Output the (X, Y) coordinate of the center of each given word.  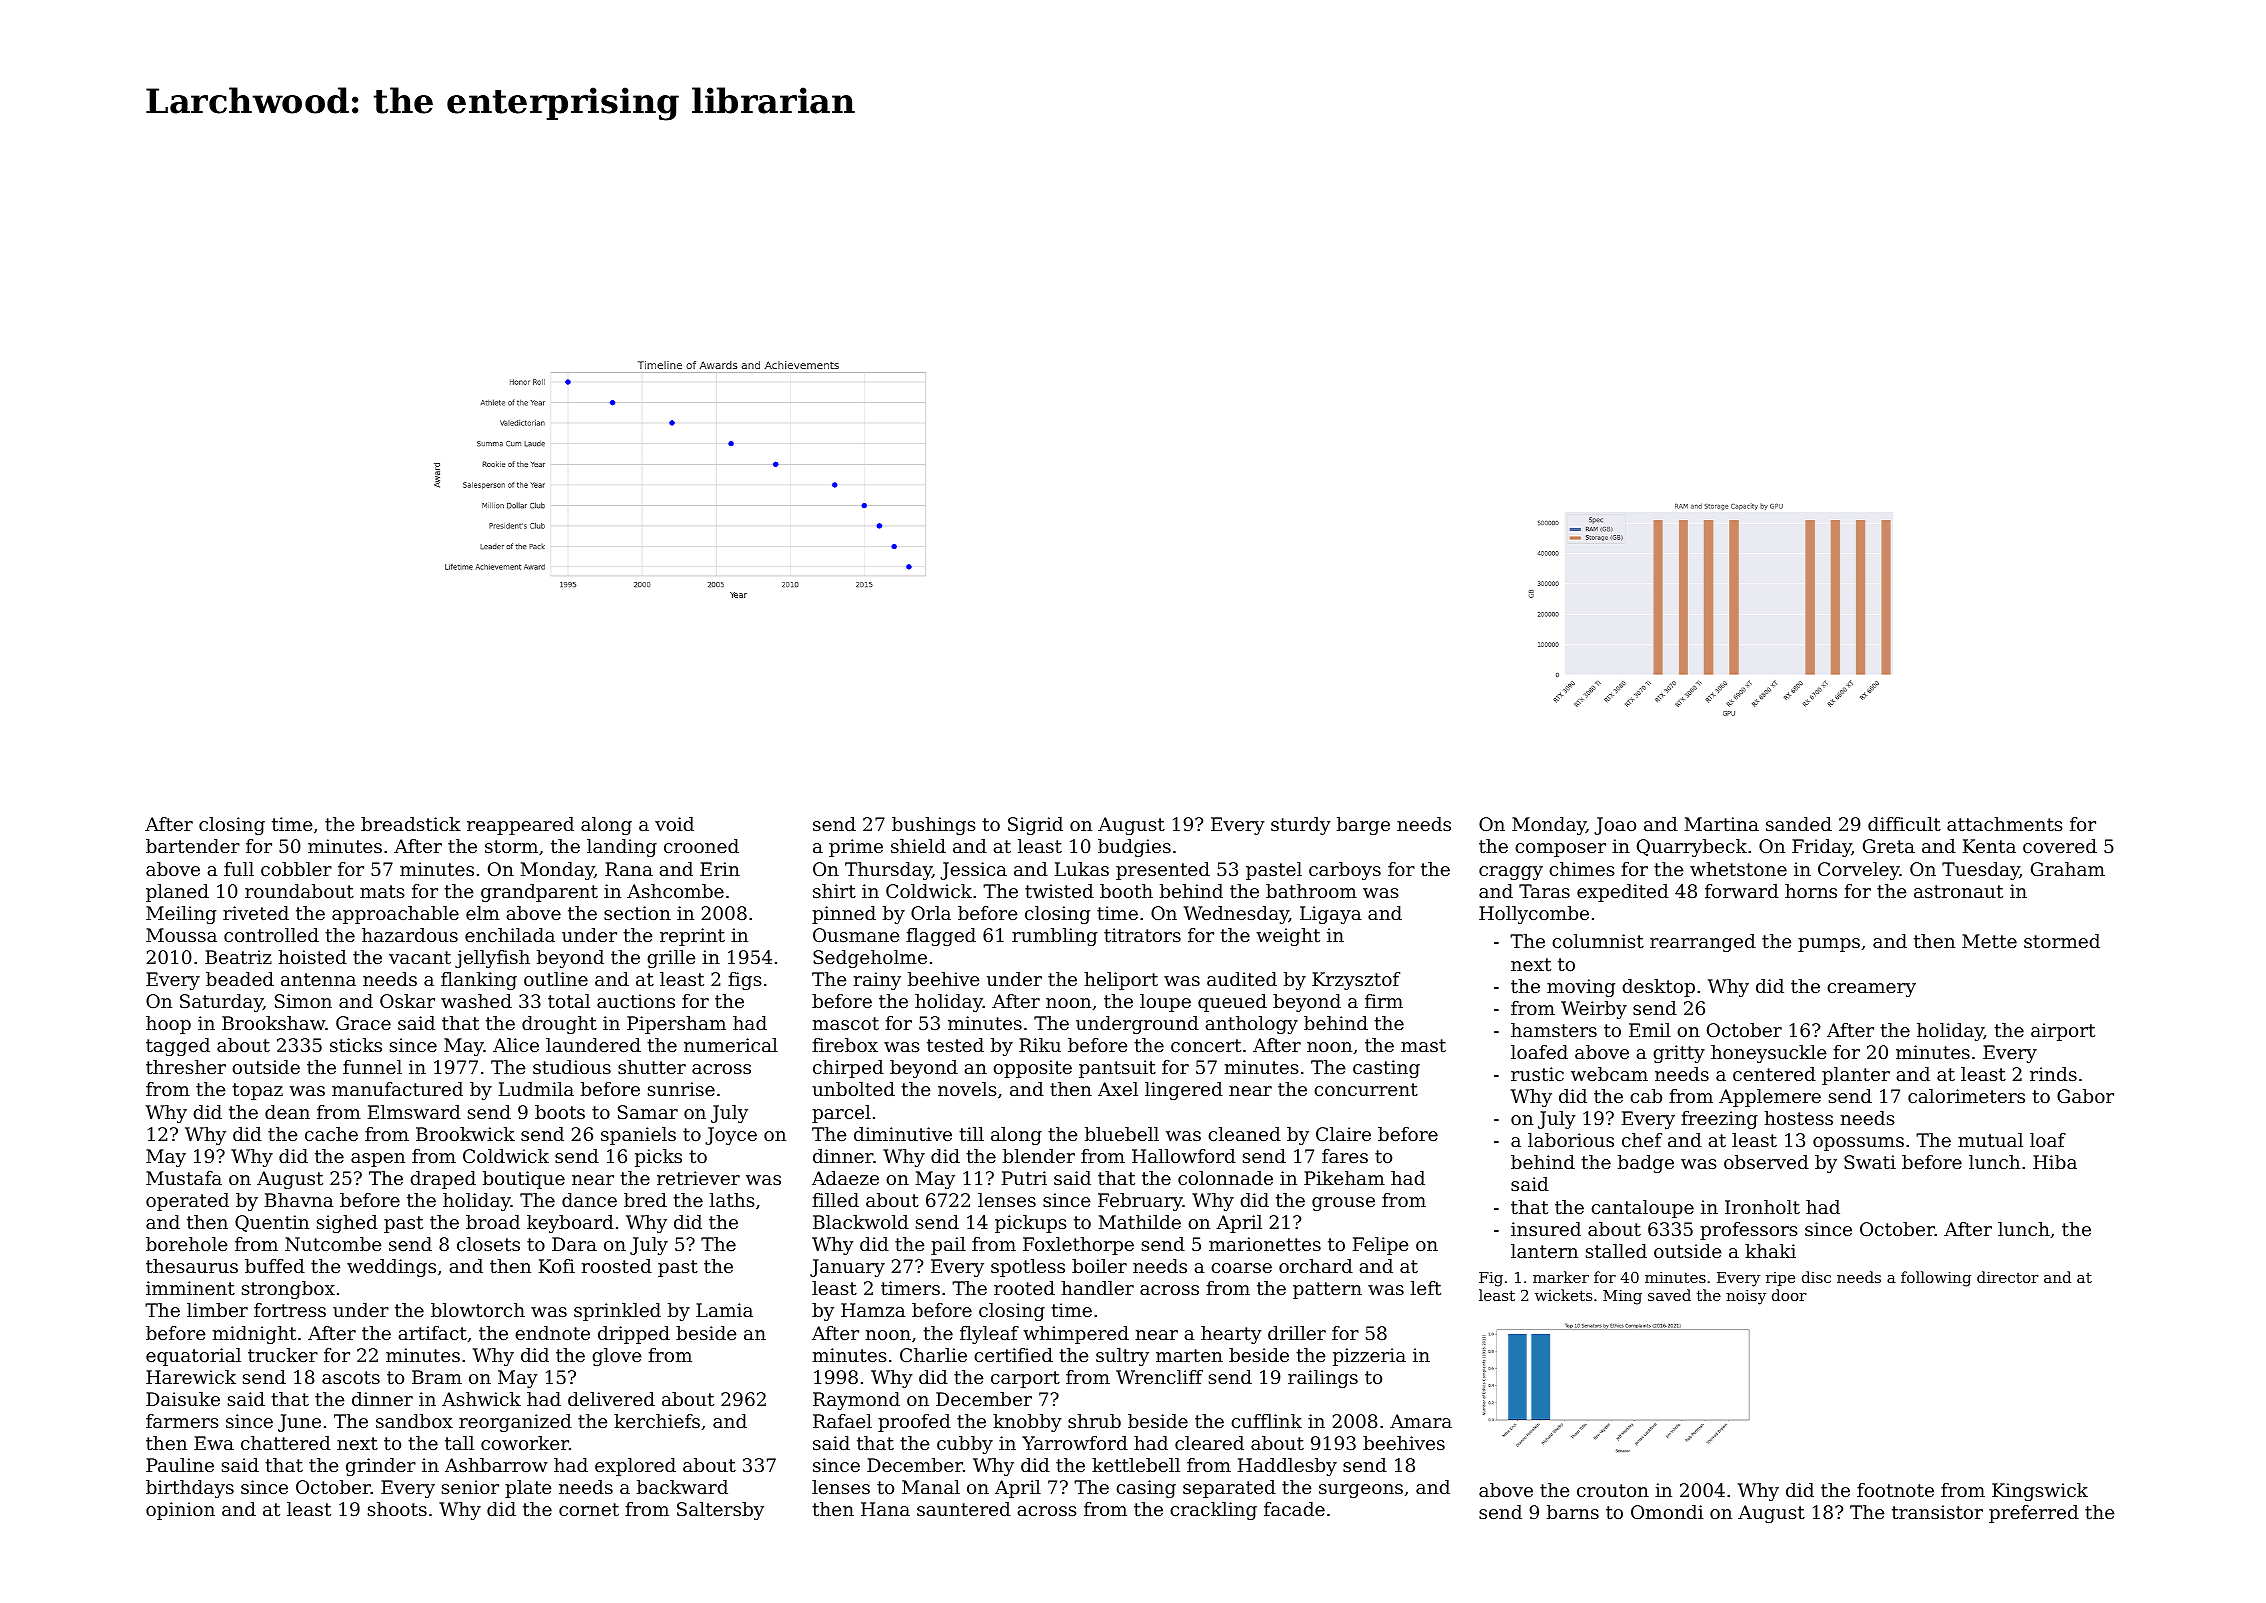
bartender (193, 846)
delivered (611, 1399)
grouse (1343, 1204)
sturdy (1301, 826)
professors (1749, 1231)
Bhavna (299, 1200)
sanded (1799, 824)
